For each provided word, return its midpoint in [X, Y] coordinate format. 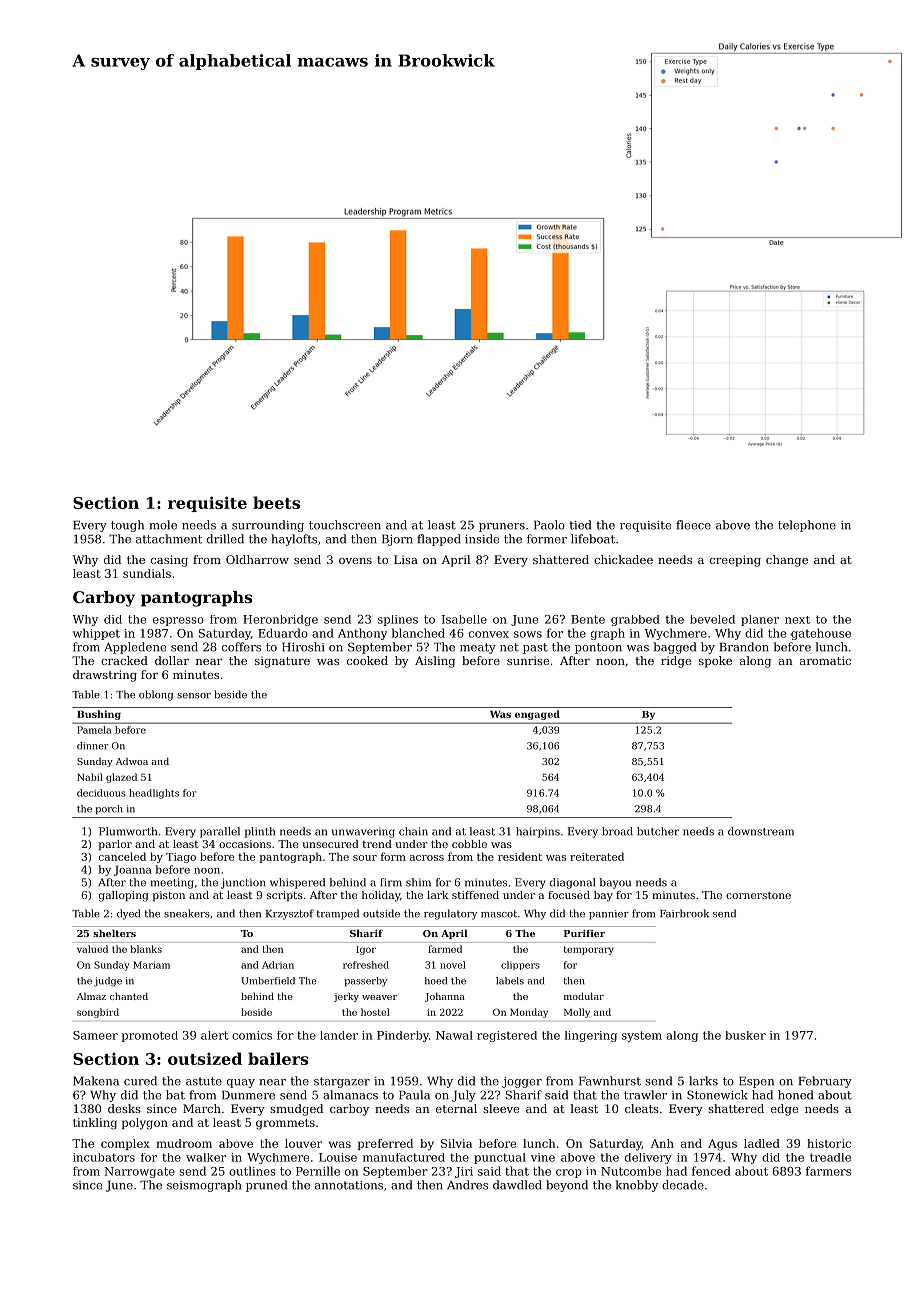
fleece [693, 525]
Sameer [95, 1035]
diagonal [572, 883]
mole [163, 525]
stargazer [342, 1082]
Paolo [549, 525]
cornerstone [758, 895]
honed [795, 1095]
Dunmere [248, 1095]
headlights [154, 794]
